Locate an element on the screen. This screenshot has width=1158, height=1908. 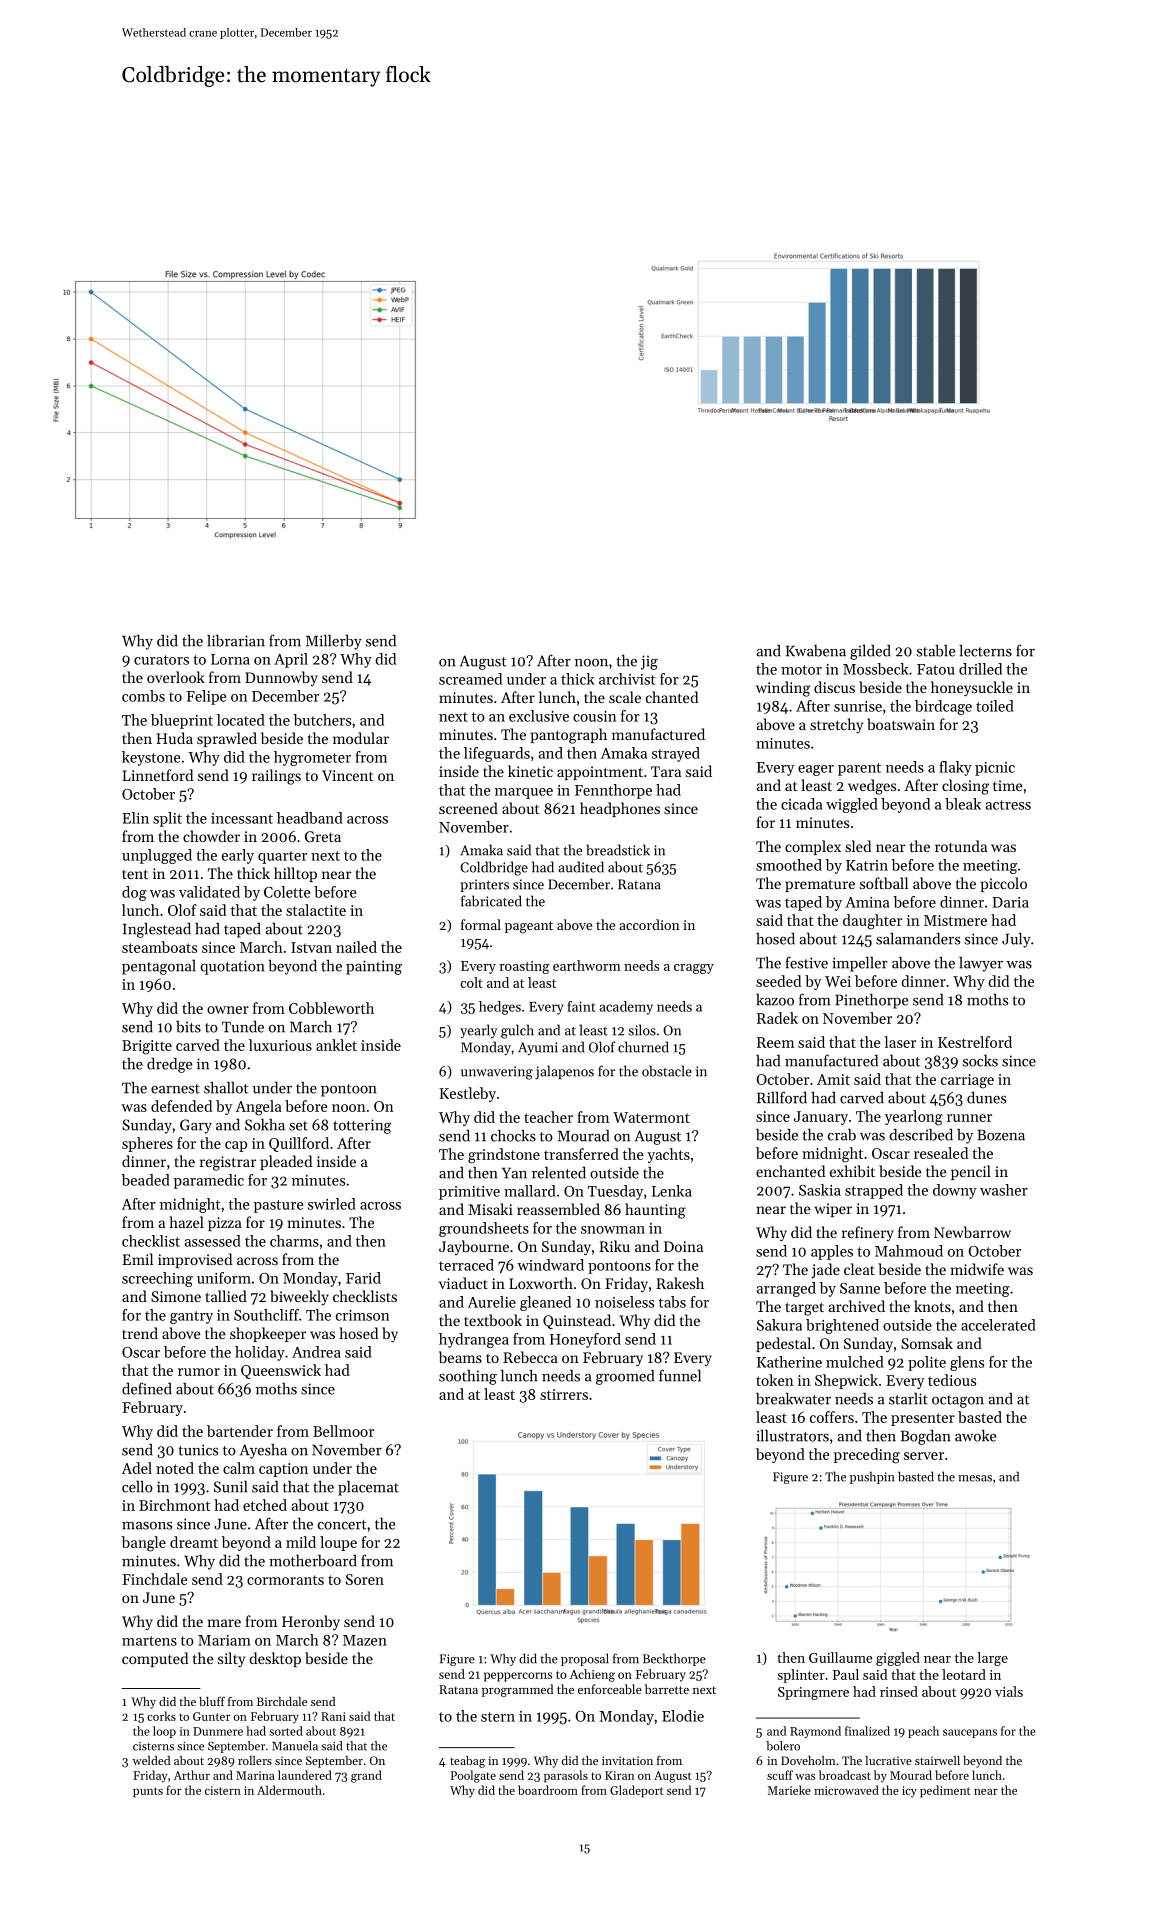
polite is located at coordinates (927, 1363).
